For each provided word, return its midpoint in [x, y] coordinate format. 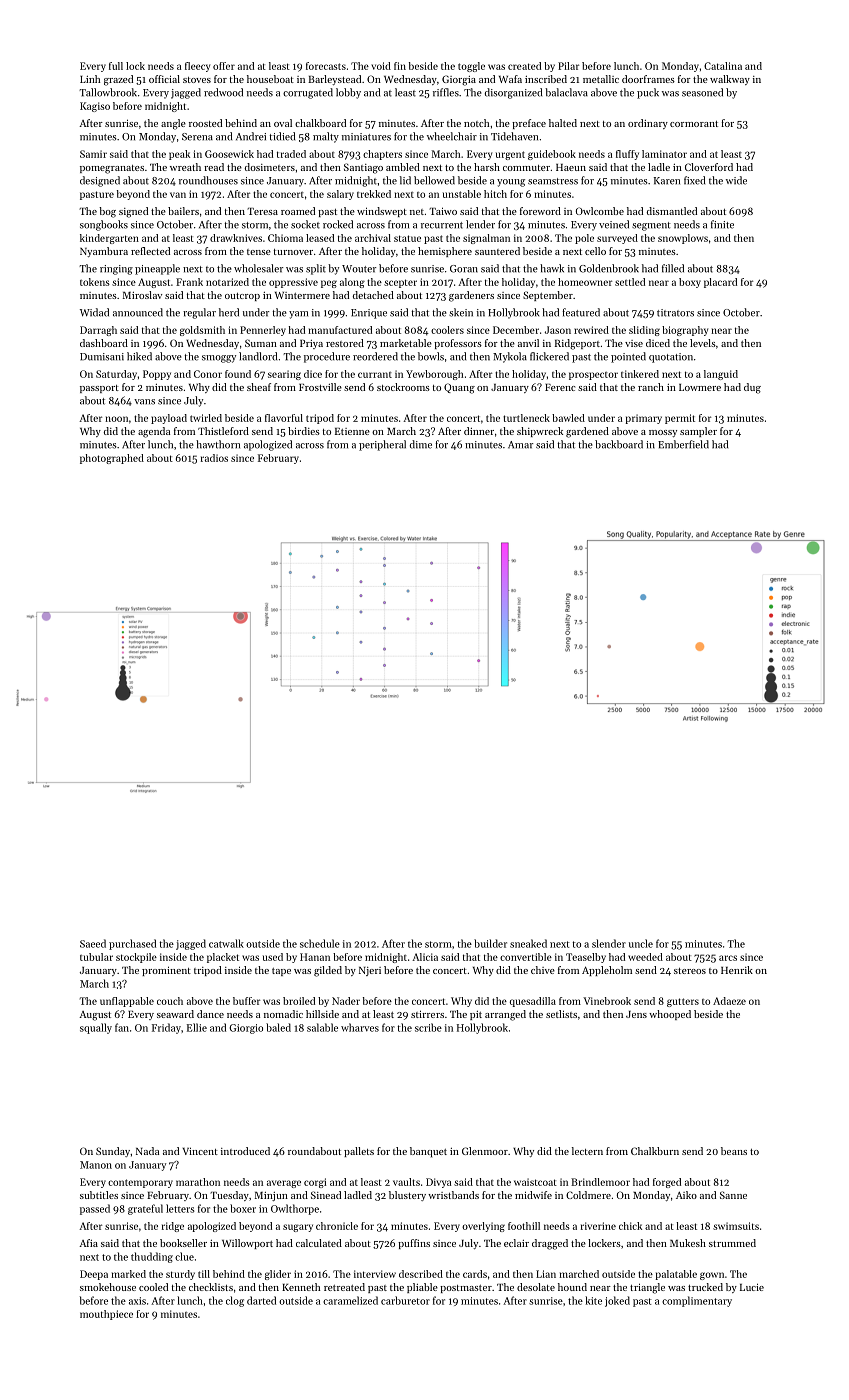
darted [261, 1300]
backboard [619, 444]
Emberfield [683, 444]
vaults [406, 1182]
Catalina [723, 66]
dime [421, 444]
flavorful [284, 418]
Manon [96, 1165]
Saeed [93, 943]
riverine [598, 1226]
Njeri [370, 971]
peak [179, 155]
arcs [728, 958]
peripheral [382, 445]
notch [476, 123]
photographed [112, 459]
